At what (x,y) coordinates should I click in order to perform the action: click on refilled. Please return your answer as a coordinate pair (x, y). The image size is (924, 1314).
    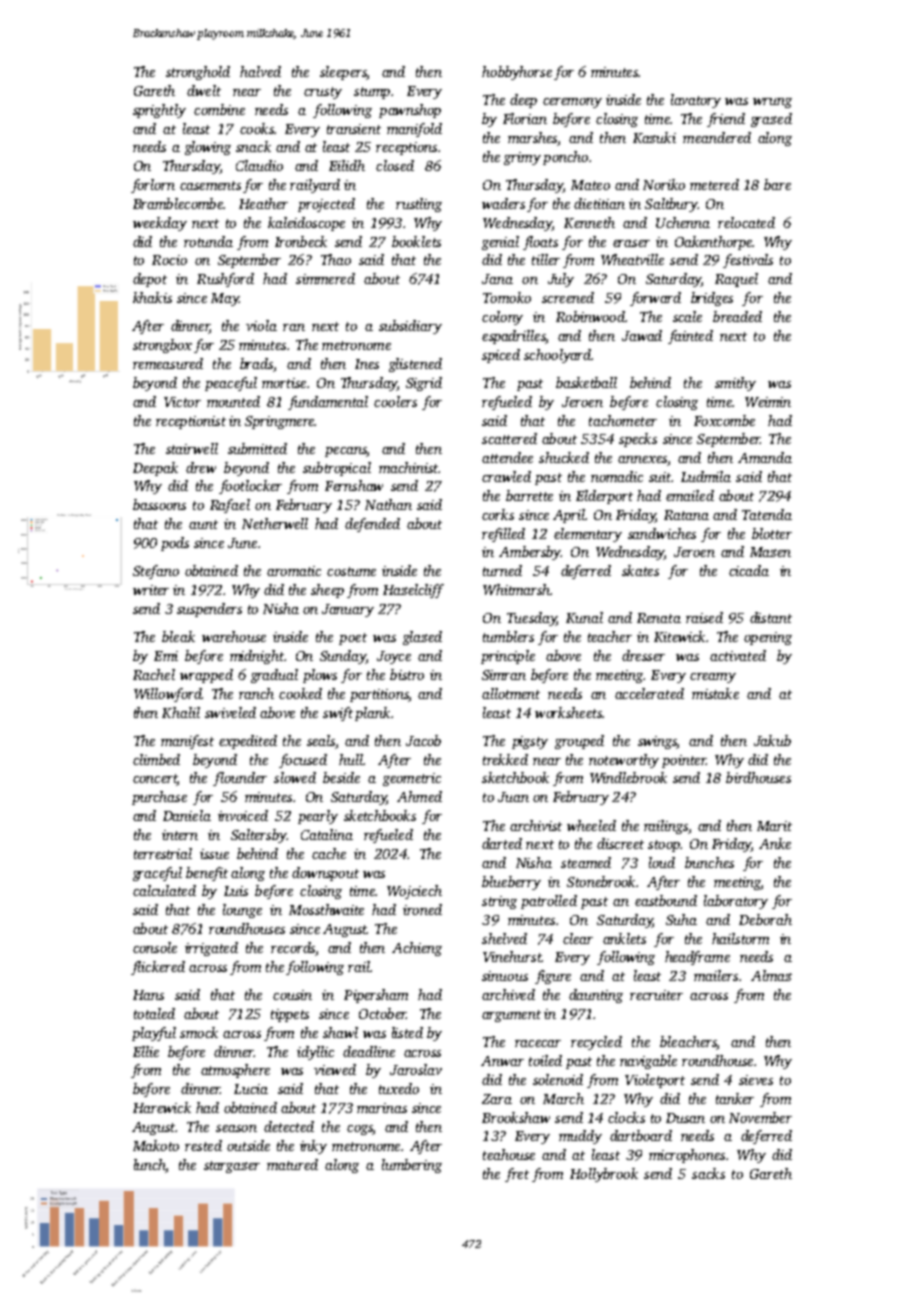
    Looking at the image, I should click on (503, 535).
